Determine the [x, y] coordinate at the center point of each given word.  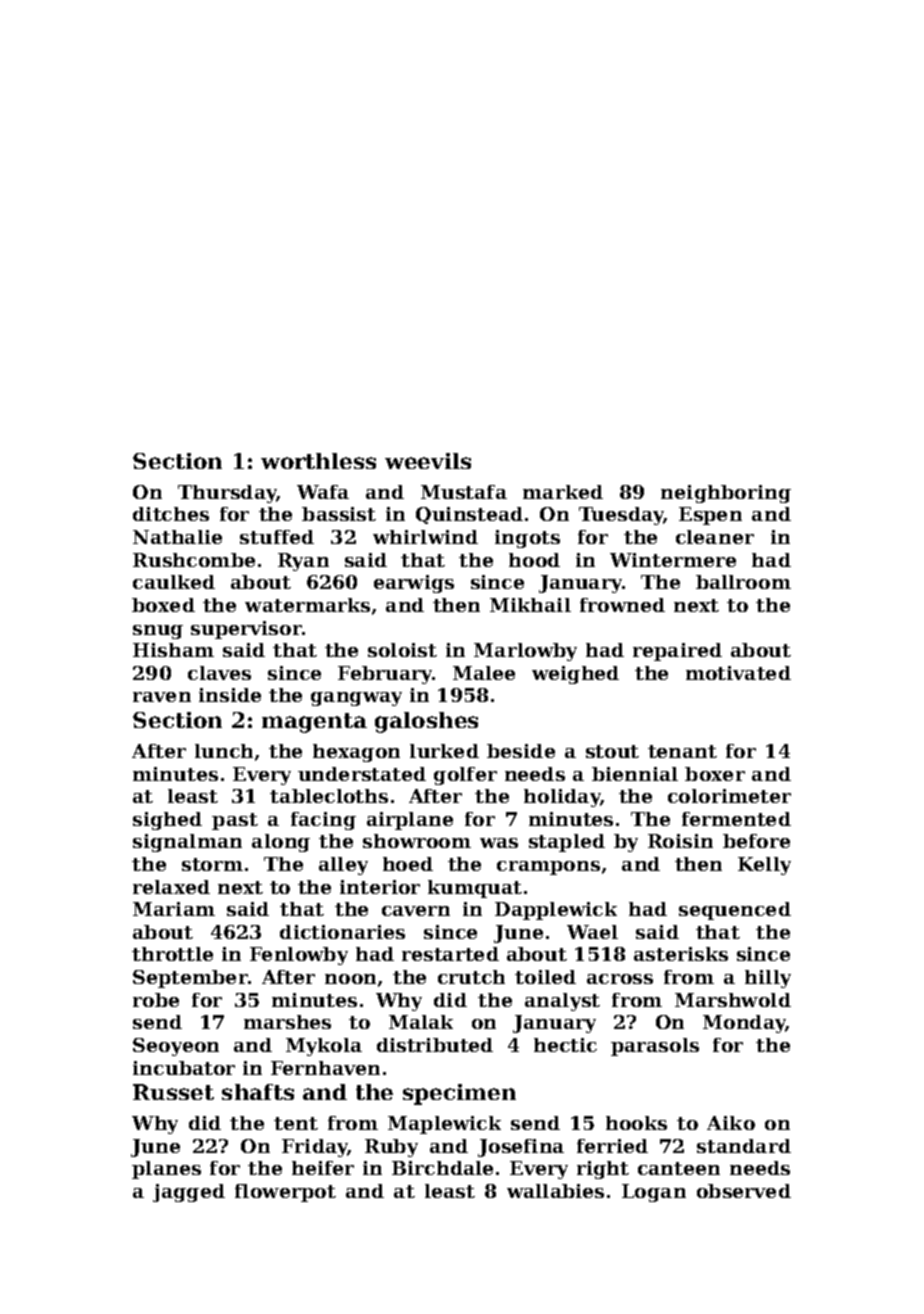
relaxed [171, 887]
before [756, 841]
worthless [318, 461]
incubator [184, 1068]
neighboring [726, 494]
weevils [428, 461]
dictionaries [342, 932]
